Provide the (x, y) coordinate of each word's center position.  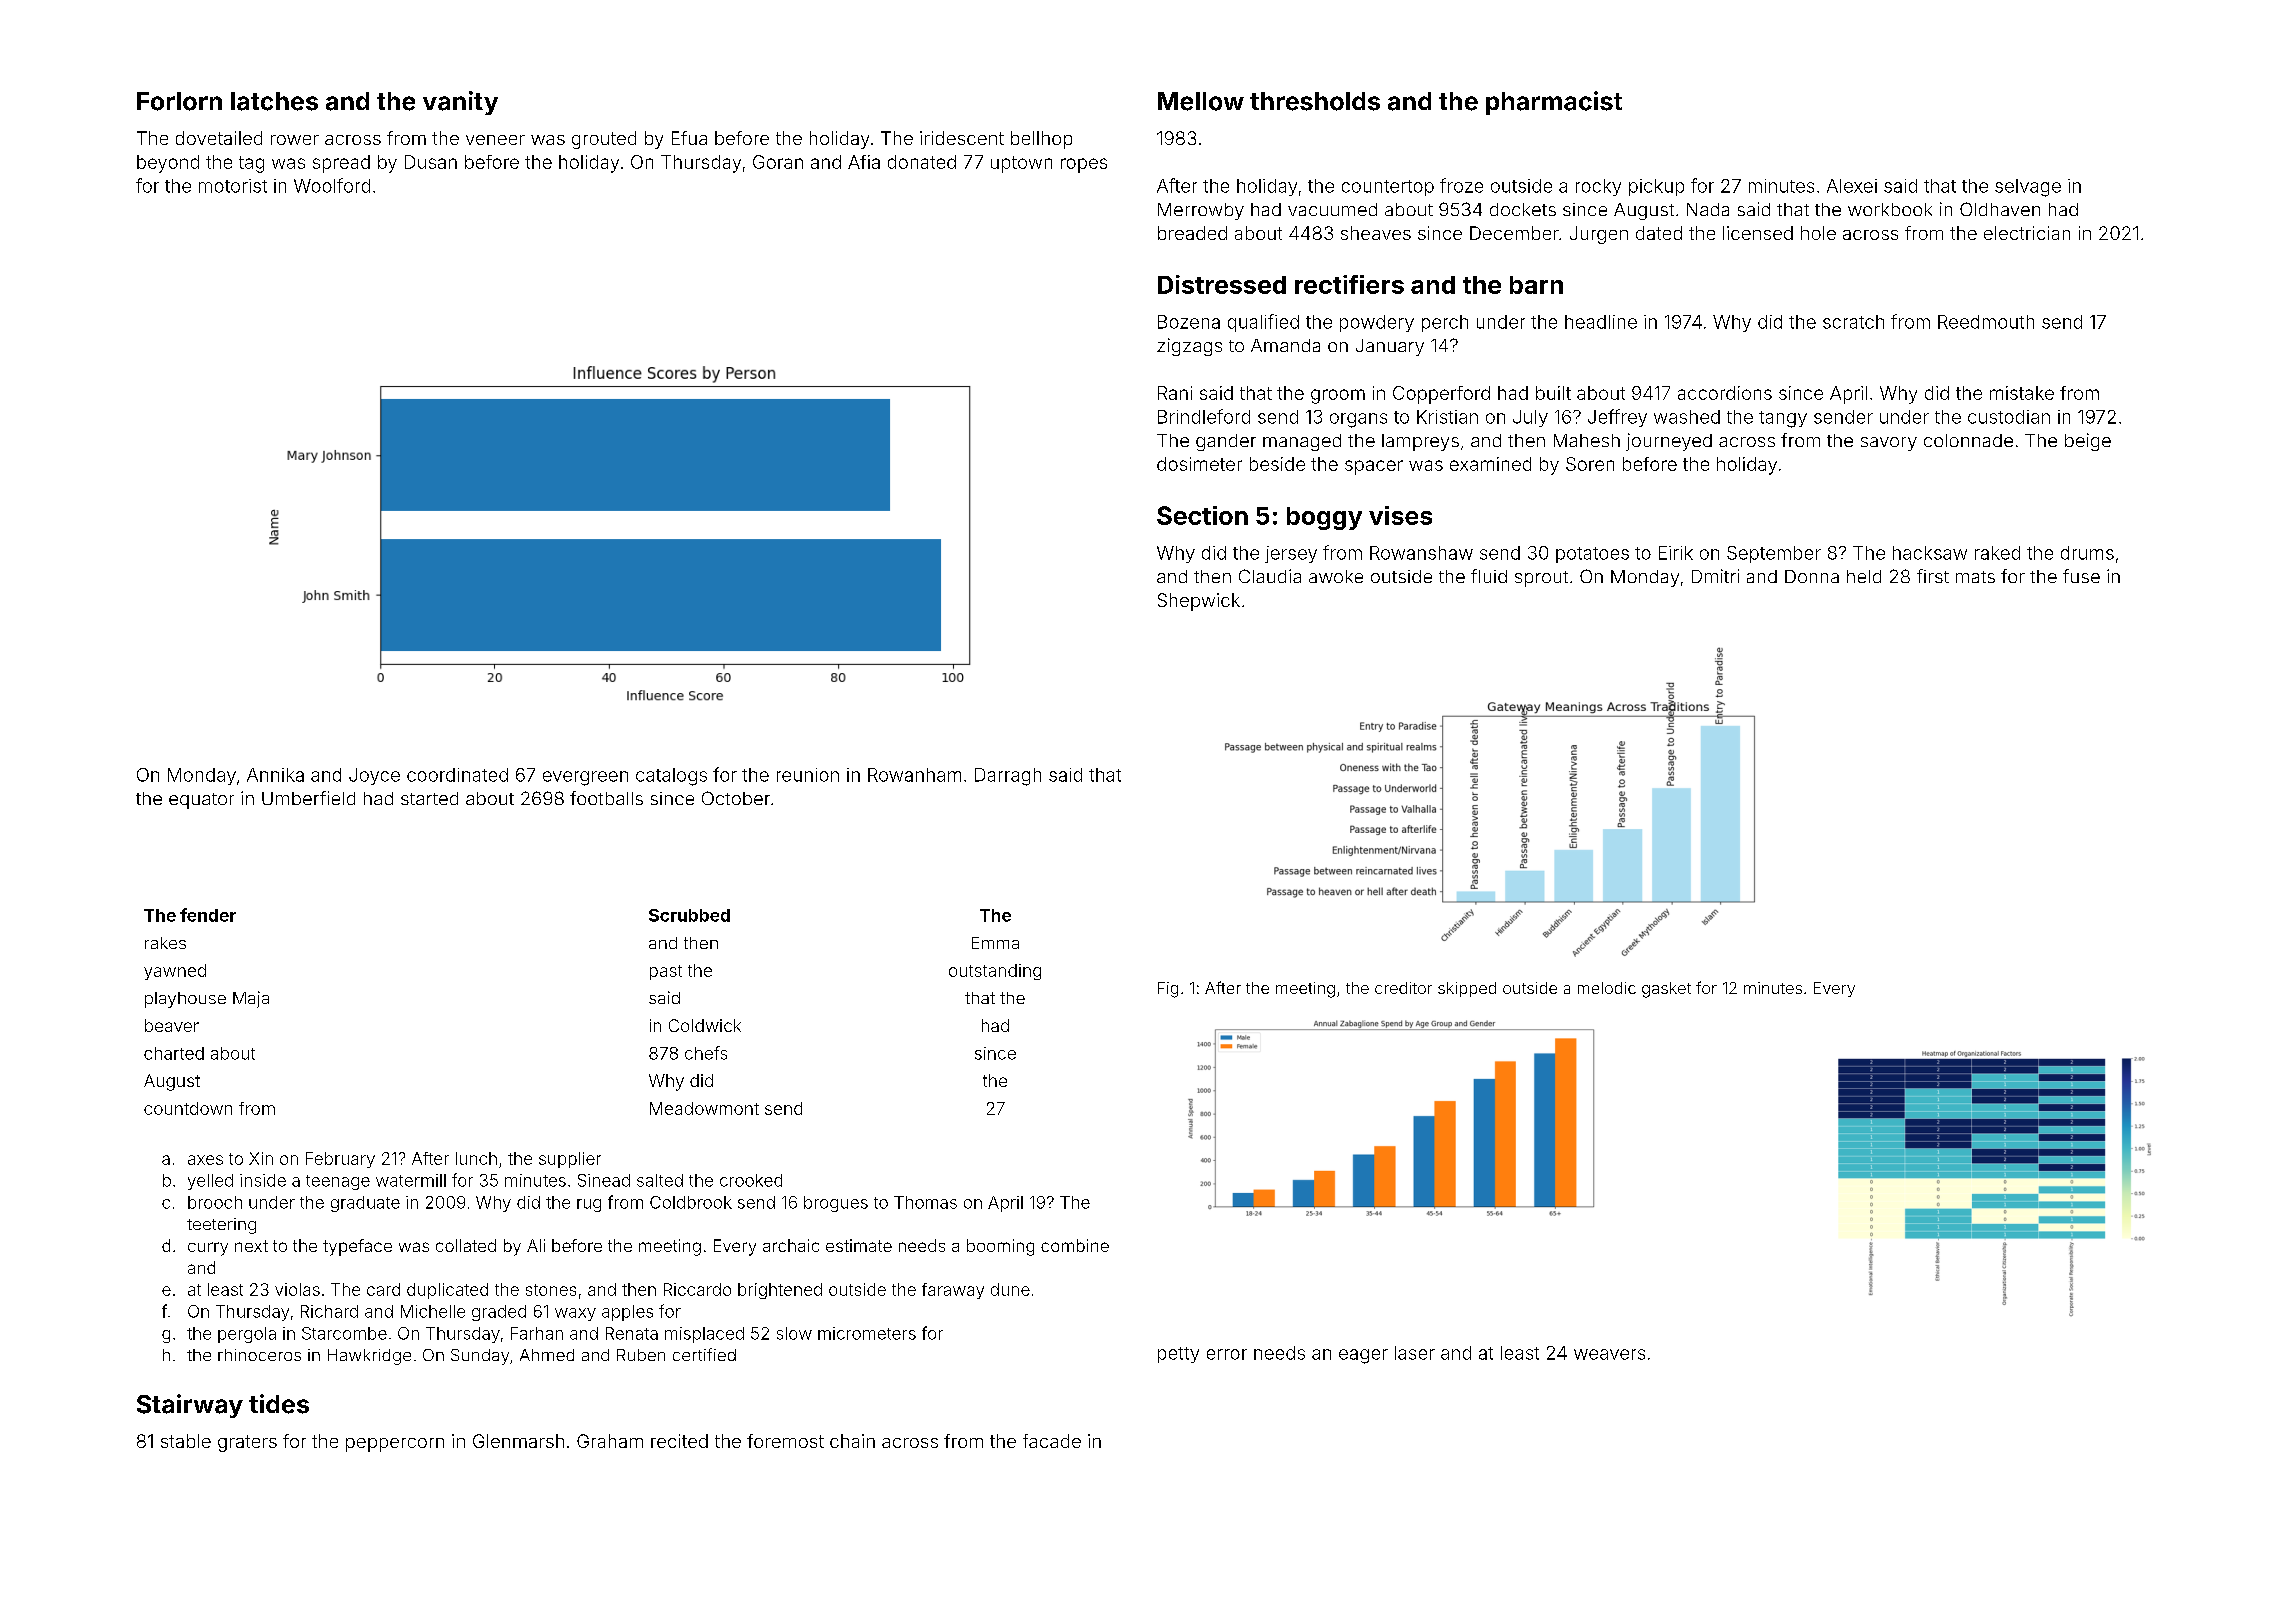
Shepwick (1199, 602)
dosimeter (1199, 464)
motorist (233, 186)
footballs (606, 798)
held (1864, 576)
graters (247, 1443)
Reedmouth (1986, 322)
